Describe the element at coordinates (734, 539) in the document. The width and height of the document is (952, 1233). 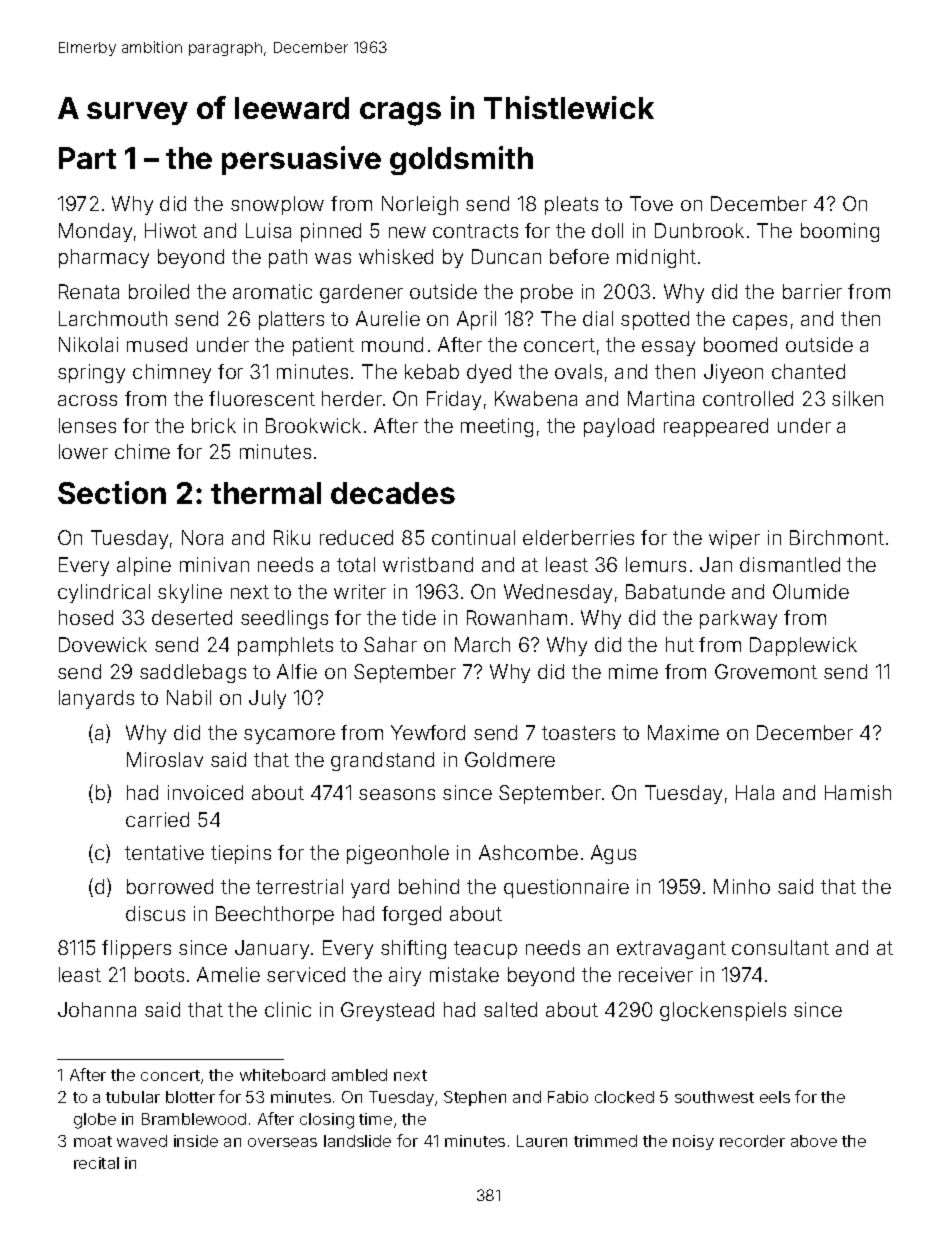
I see `wiper` at that location.
